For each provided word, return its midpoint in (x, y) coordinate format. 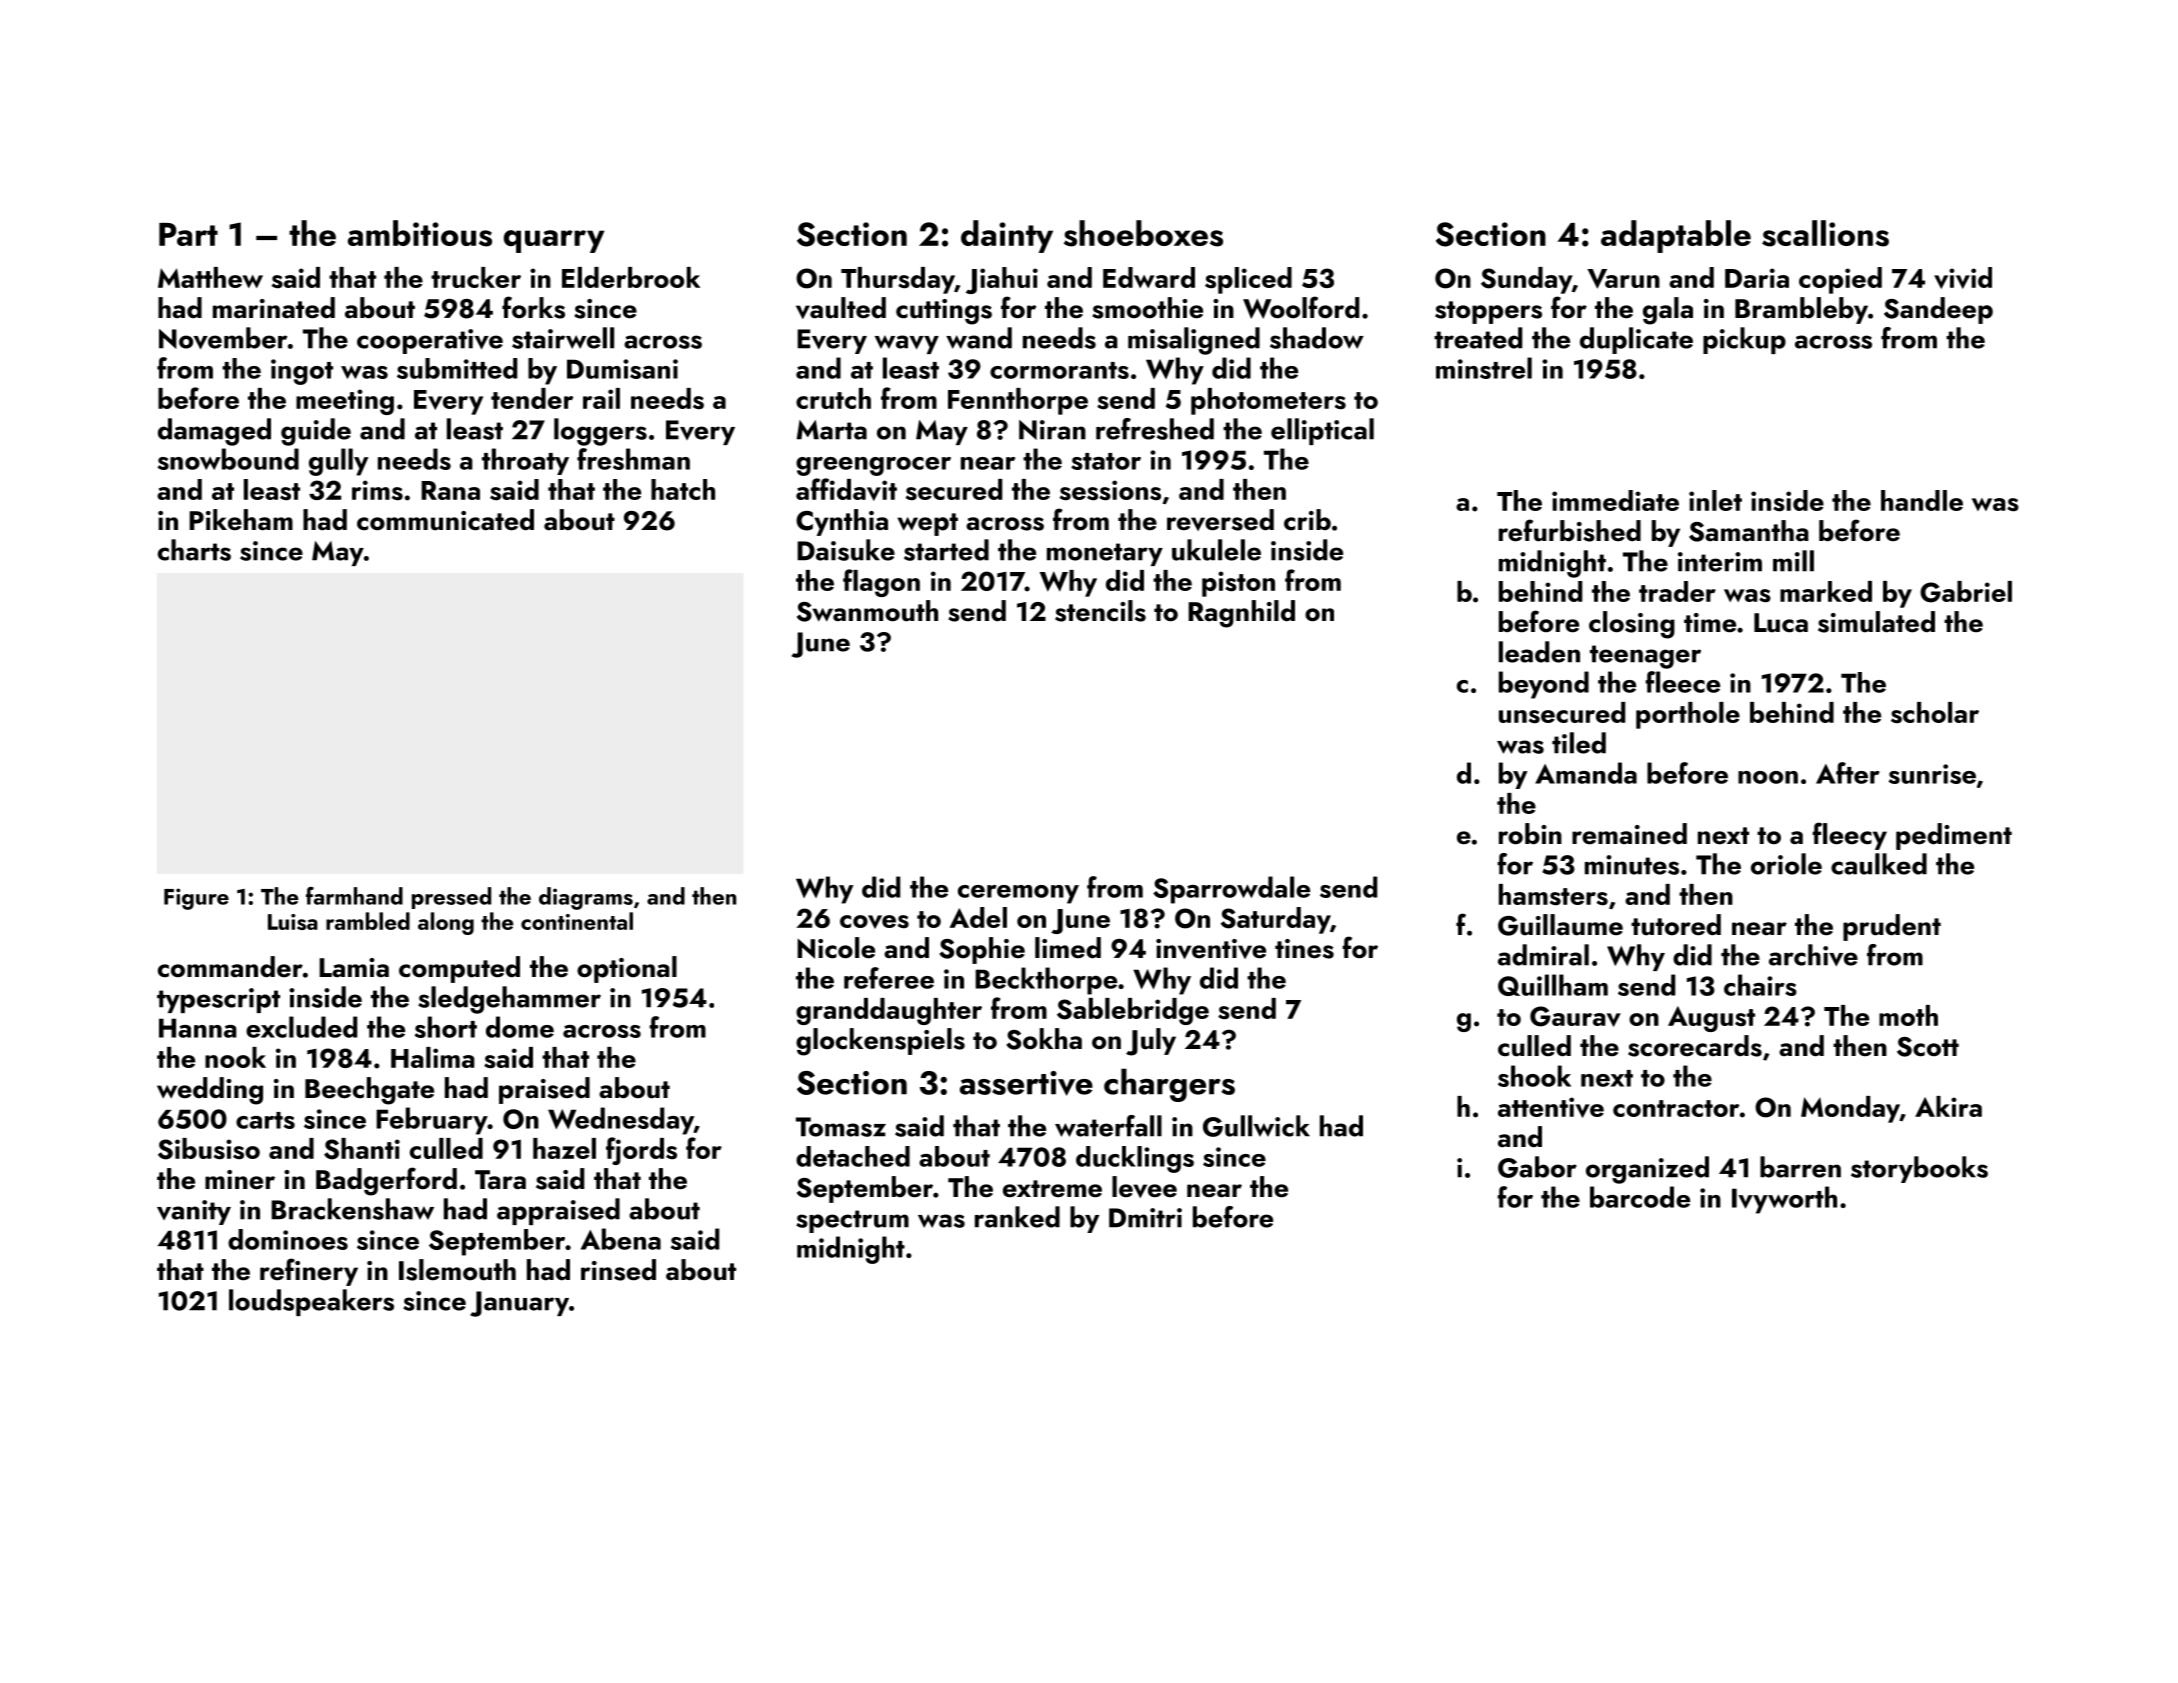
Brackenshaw (352, 1209)
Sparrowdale (1231, 890)
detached (853, 1156)
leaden (1539, 652)
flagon (881, 583)
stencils (1100, 611)
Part (188, 234)
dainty (1007, 236)
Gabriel (1966, 592)
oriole (1786, 864)
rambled (368, 921)
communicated (445, 520)
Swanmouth (867, 611)
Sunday (1526, 280)
